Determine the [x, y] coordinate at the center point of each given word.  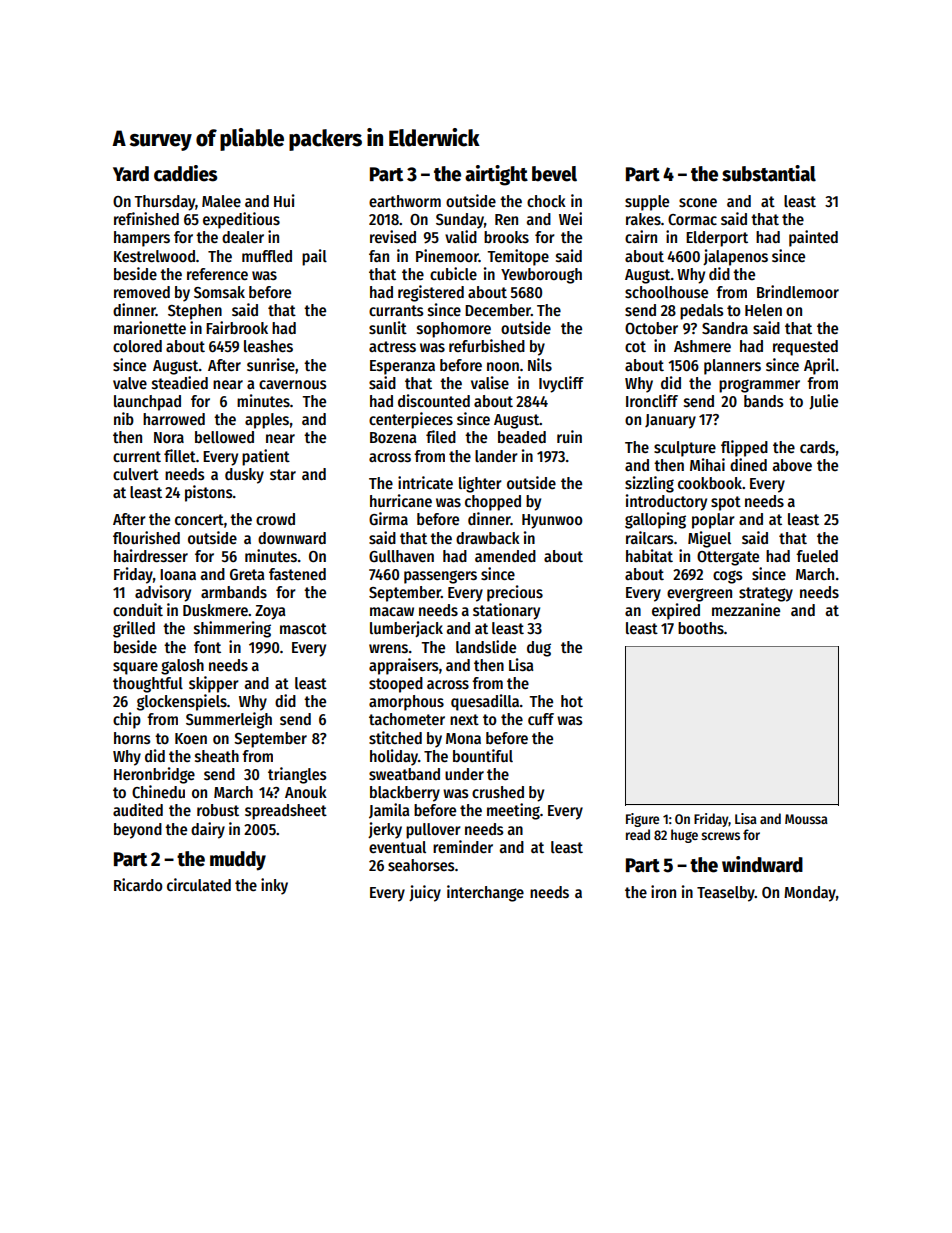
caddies [185, 173]
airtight [496, 175]
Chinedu [158, 791]
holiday [394, 757]
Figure [642, 820]
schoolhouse [666, 292]
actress [392, 347]
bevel [554, 174]
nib [124, 418]
